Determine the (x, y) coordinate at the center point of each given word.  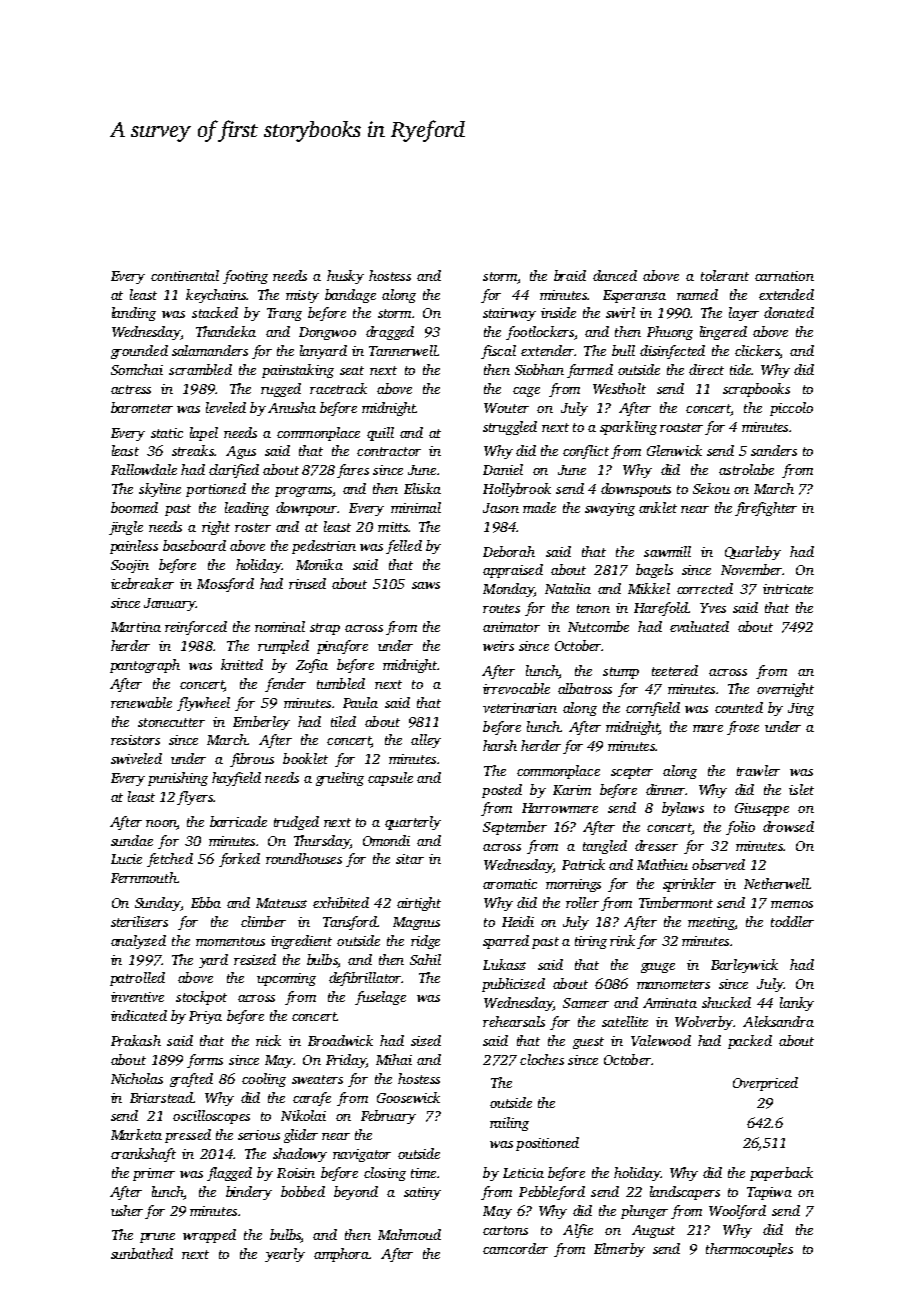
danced (615, 275)
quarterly (413, 823)
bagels (654, 571)
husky (345, 277)
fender (285, 685)
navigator (362, 1155)
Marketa (136, 1134)
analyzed (138, 942)
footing (245, 277)
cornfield (653, 709)
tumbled (341, 683)
